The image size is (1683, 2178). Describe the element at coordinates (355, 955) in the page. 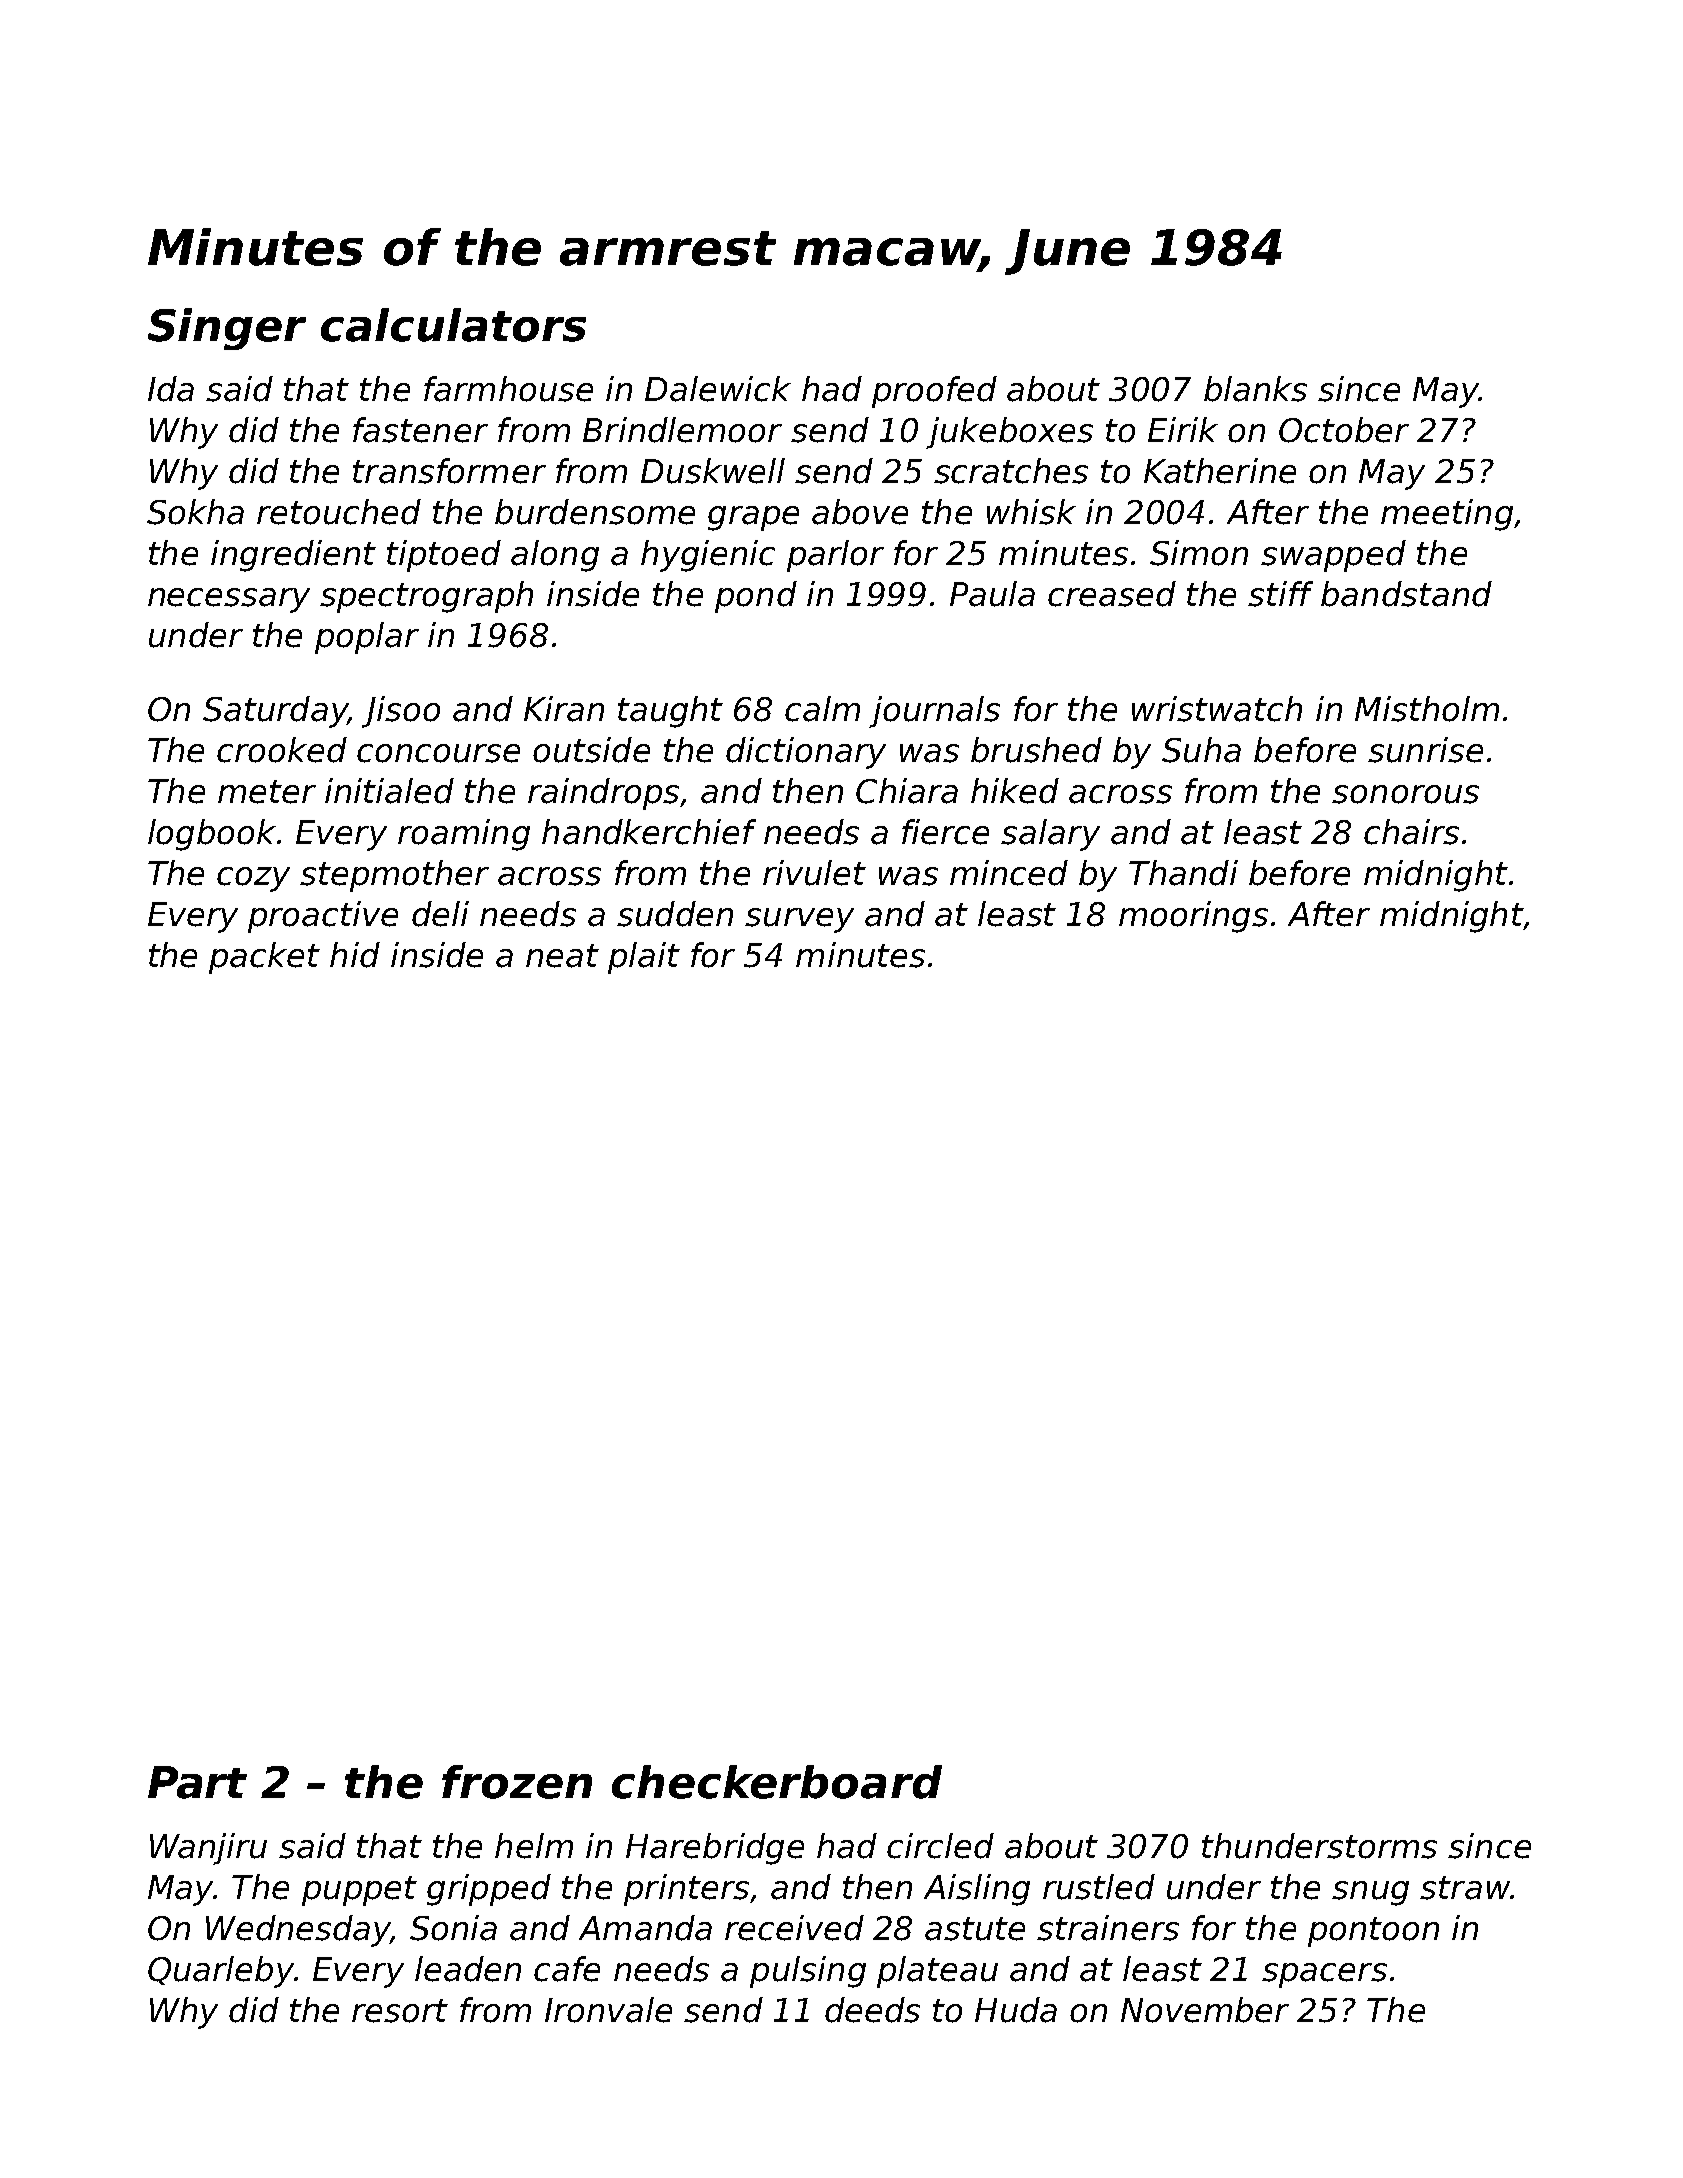

I see `hid` at that location.
